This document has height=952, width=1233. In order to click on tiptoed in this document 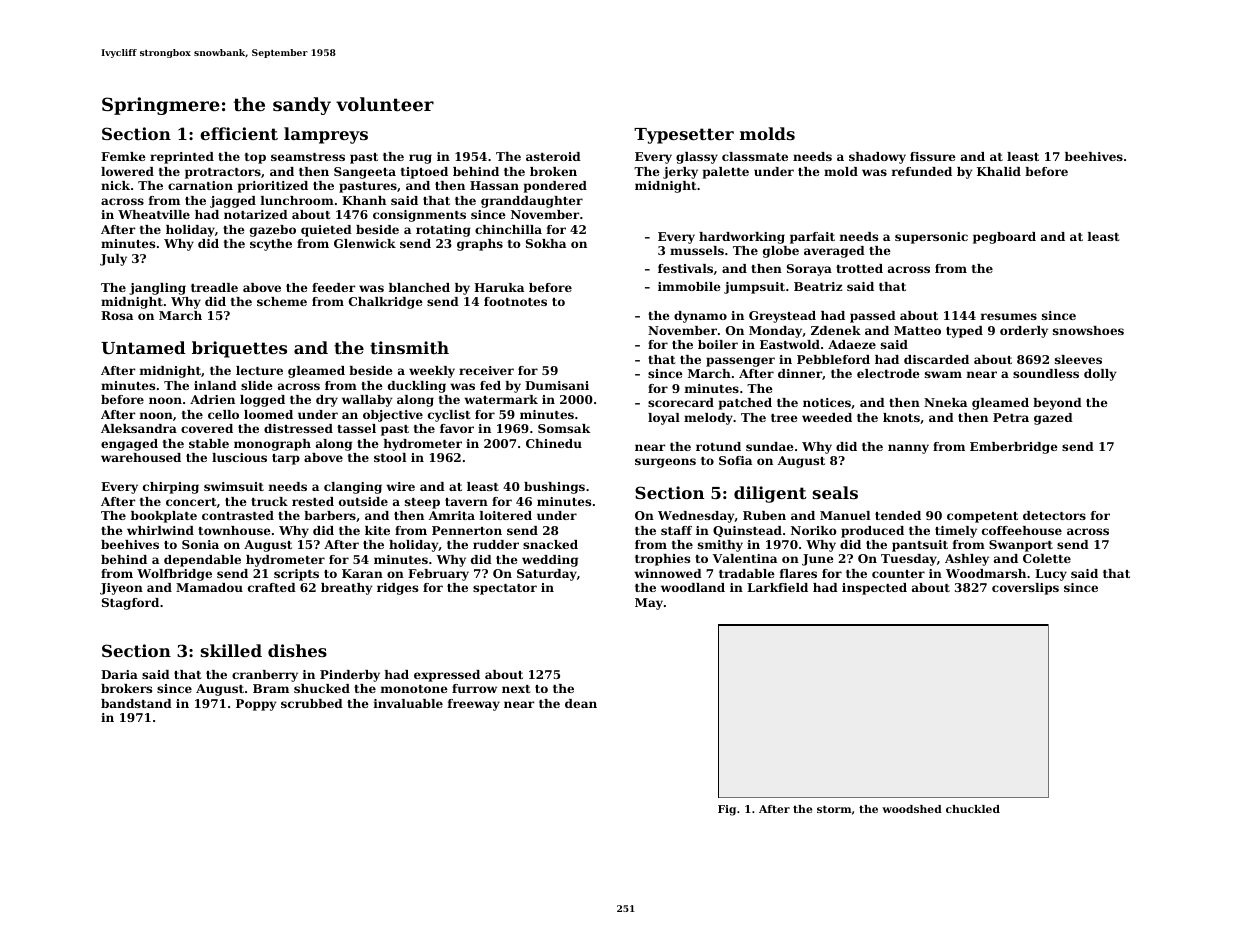, I will do `click(424, 173)`.
